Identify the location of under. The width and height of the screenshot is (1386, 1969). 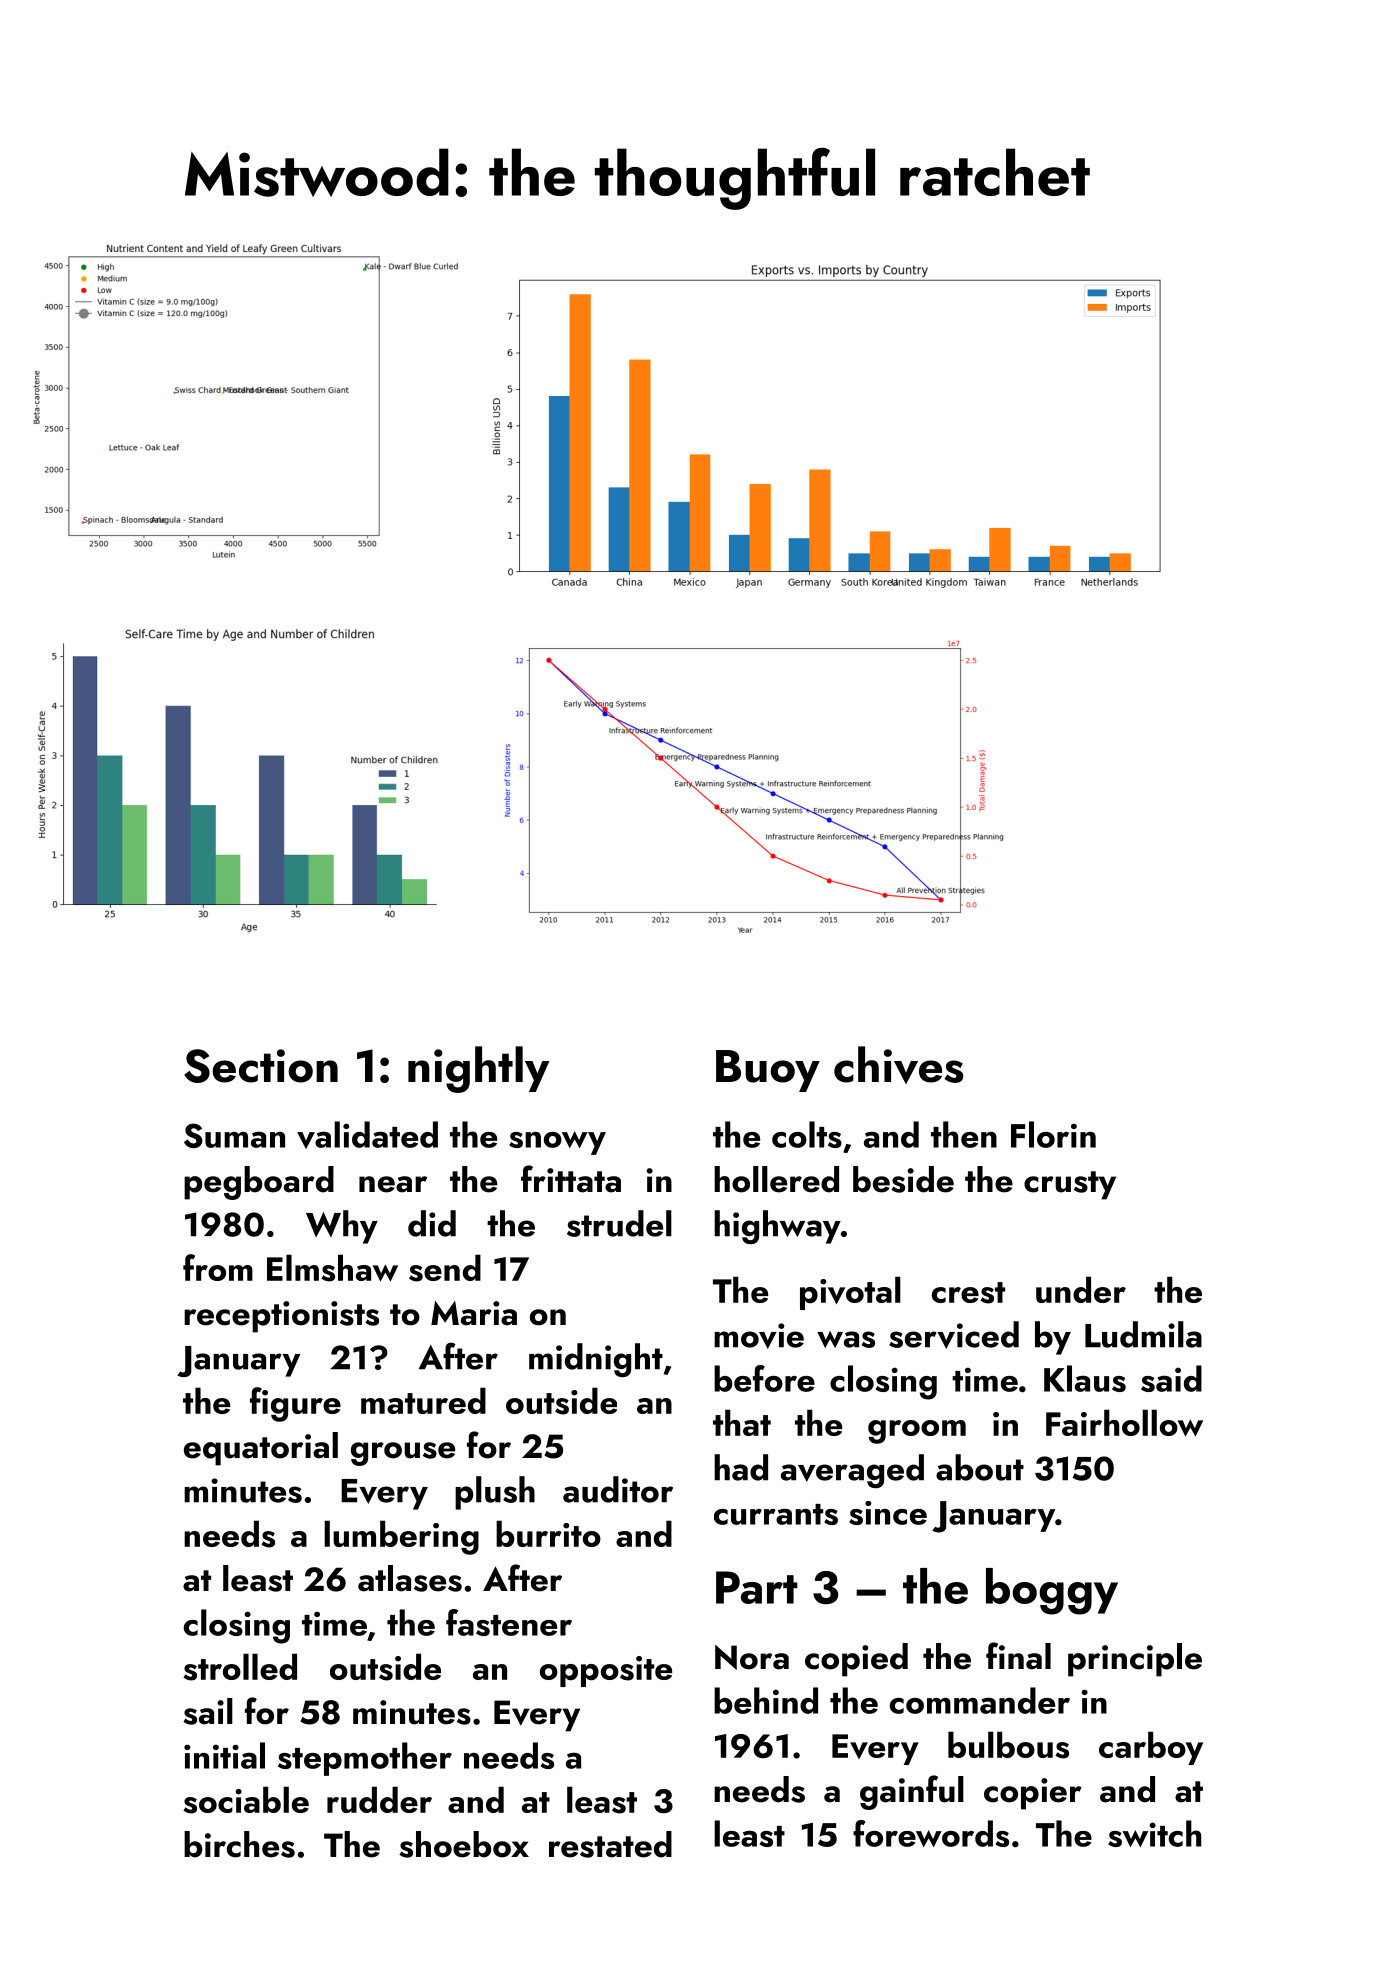
(1081, 1289).
